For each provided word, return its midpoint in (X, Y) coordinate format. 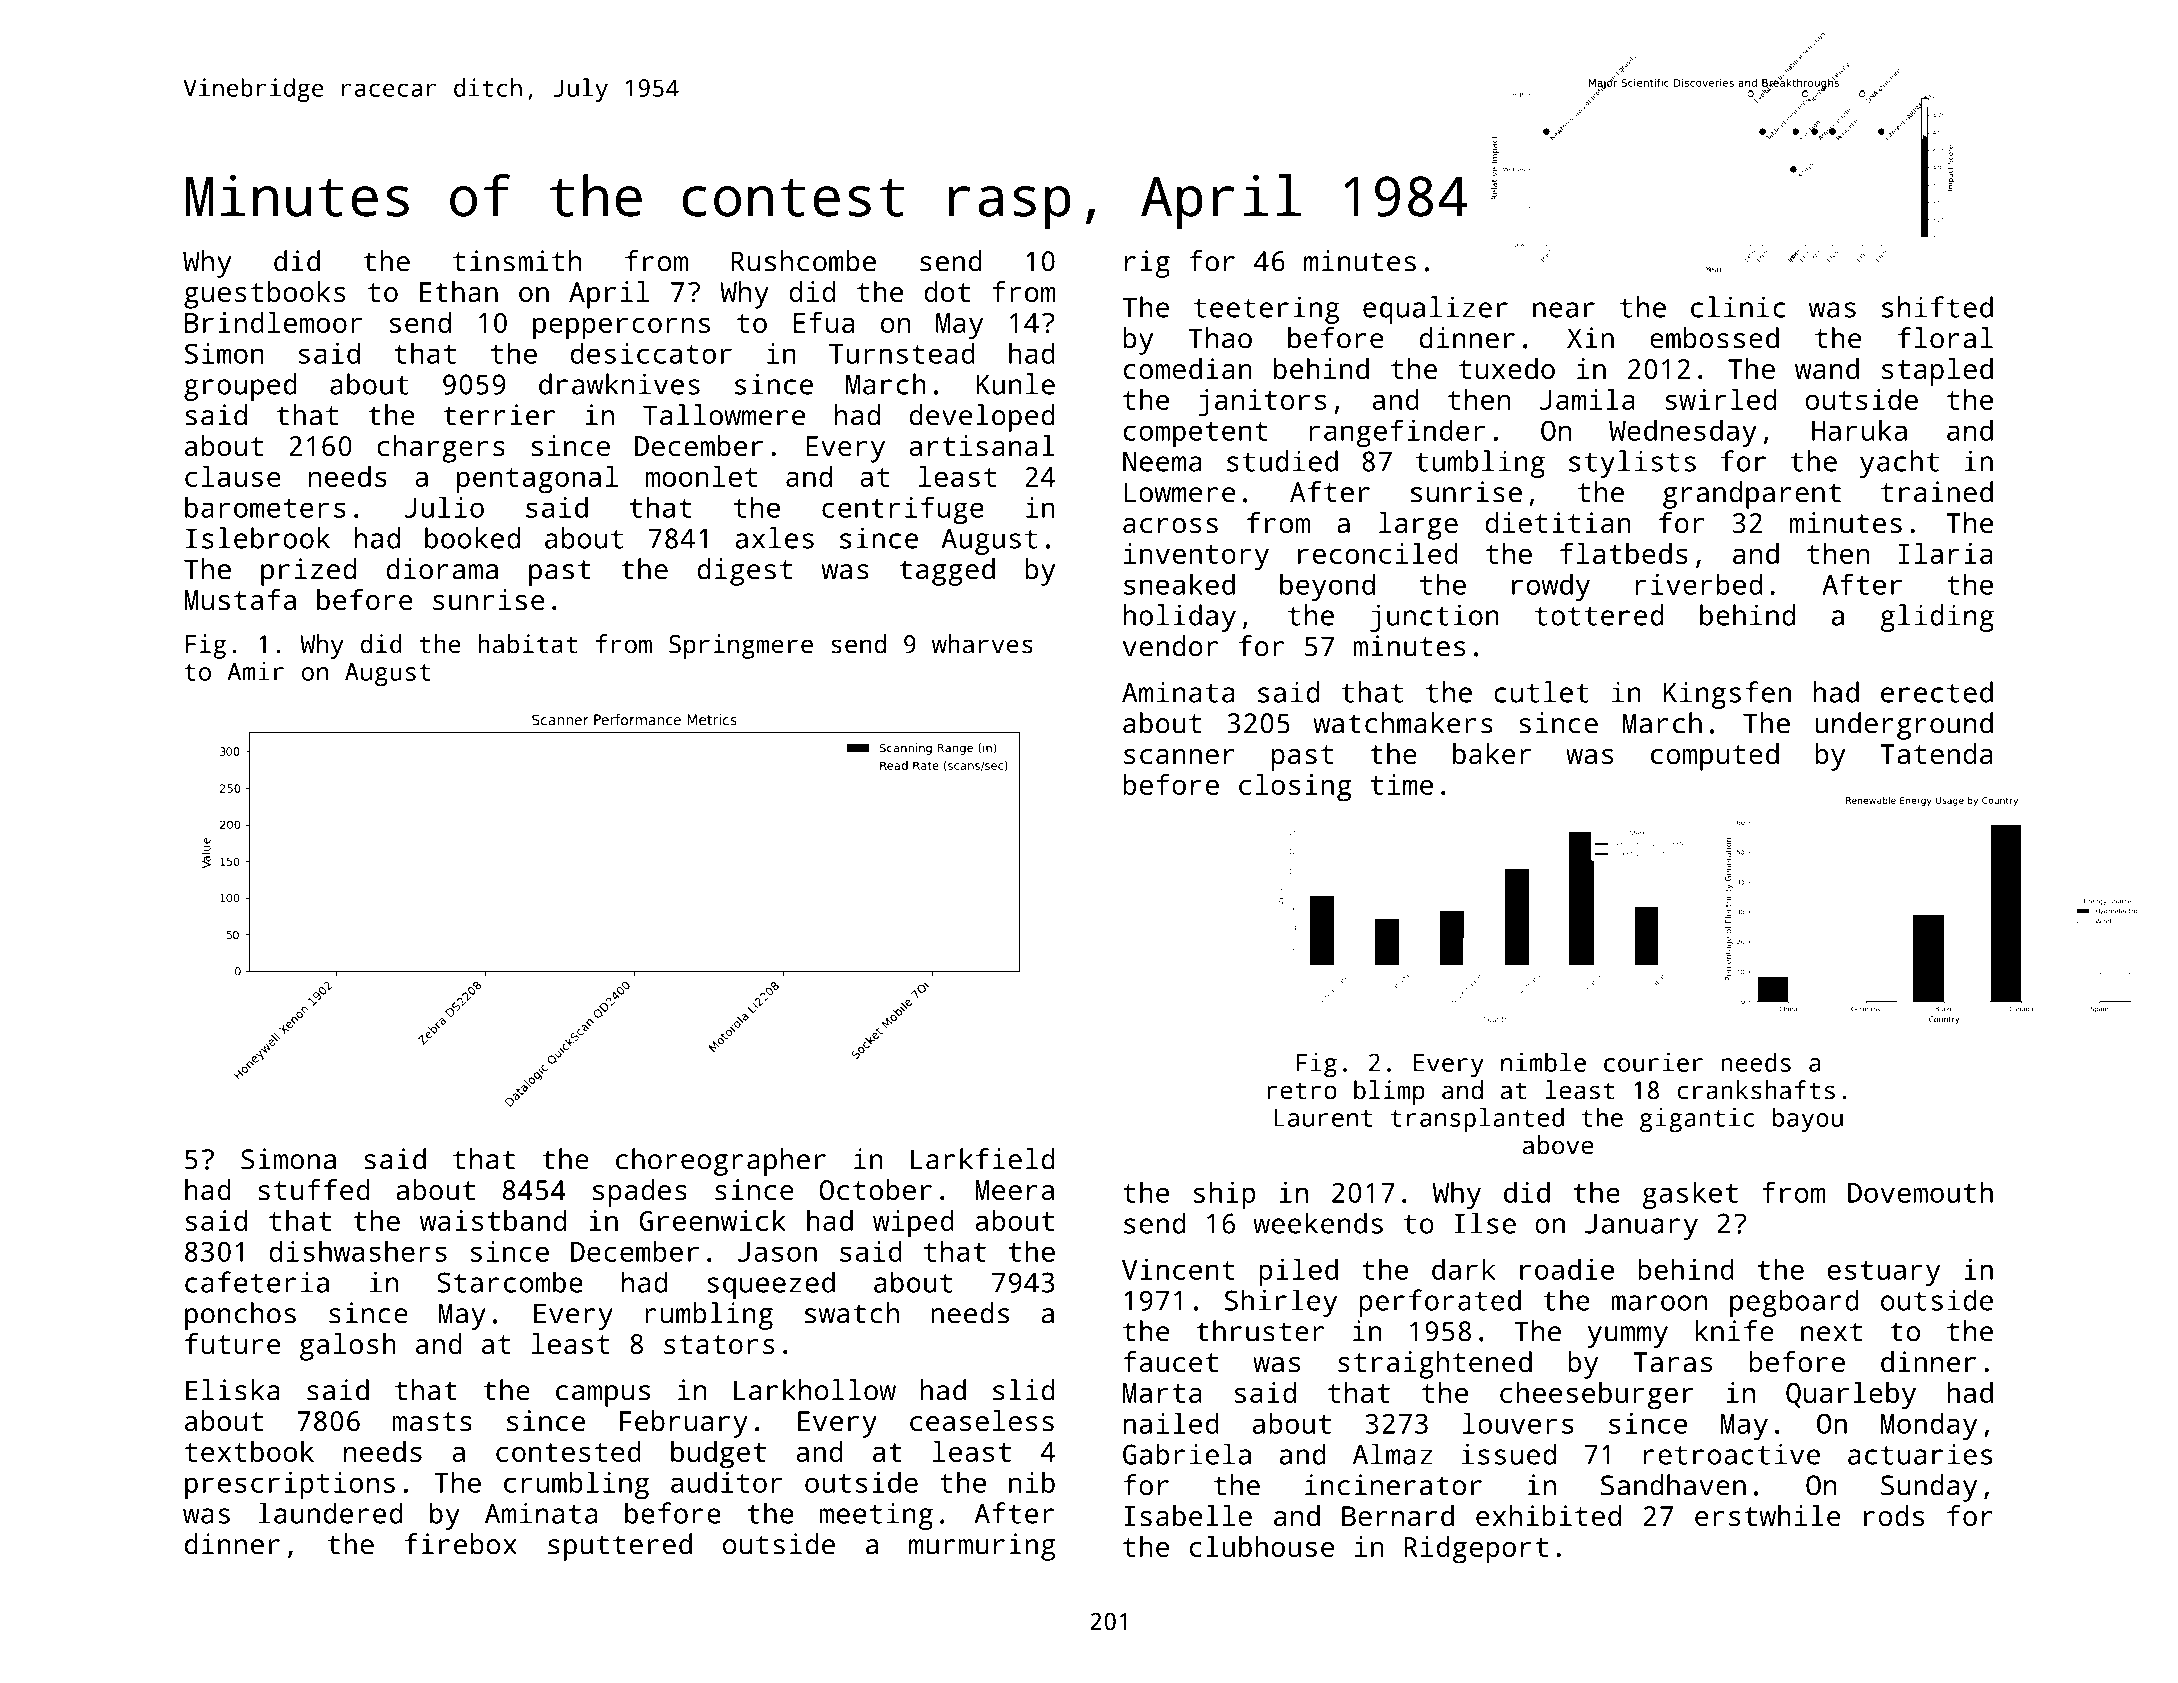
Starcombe (510, 1282)
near (1564, 310)
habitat (527, 644)
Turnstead (902, 353)
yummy (1628, 1337)
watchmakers (1403, 723)
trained (1937, 492)
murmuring (982, 1547)
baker (1492, 753)
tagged (947, 572)
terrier (499, 415)
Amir (255, 671)
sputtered (620, 1547)
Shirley (1281, 1303)
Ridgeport (1476, 1550)
